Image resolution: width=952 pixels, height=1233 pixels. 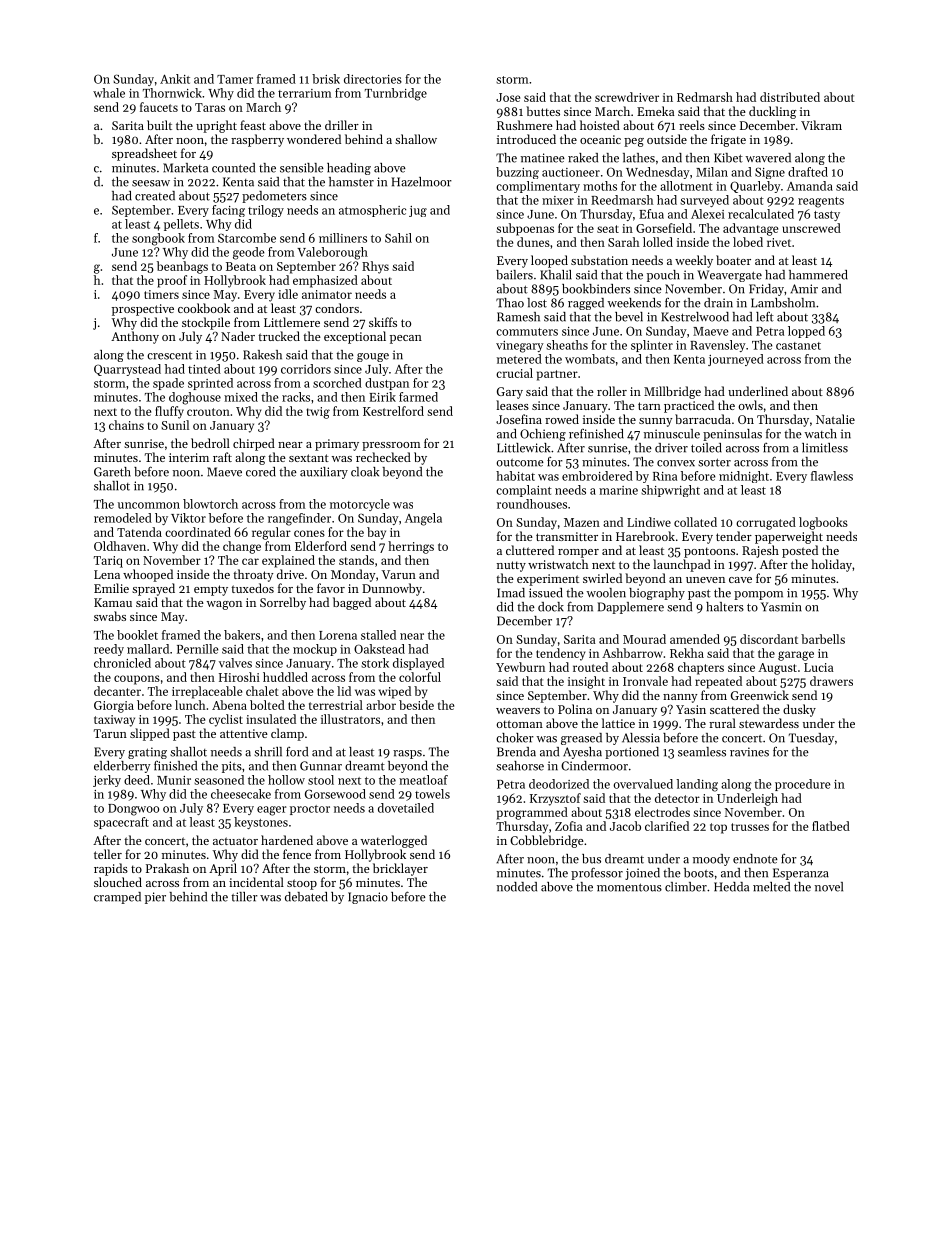 I want to click on cored, so click(x=261, y=472).
